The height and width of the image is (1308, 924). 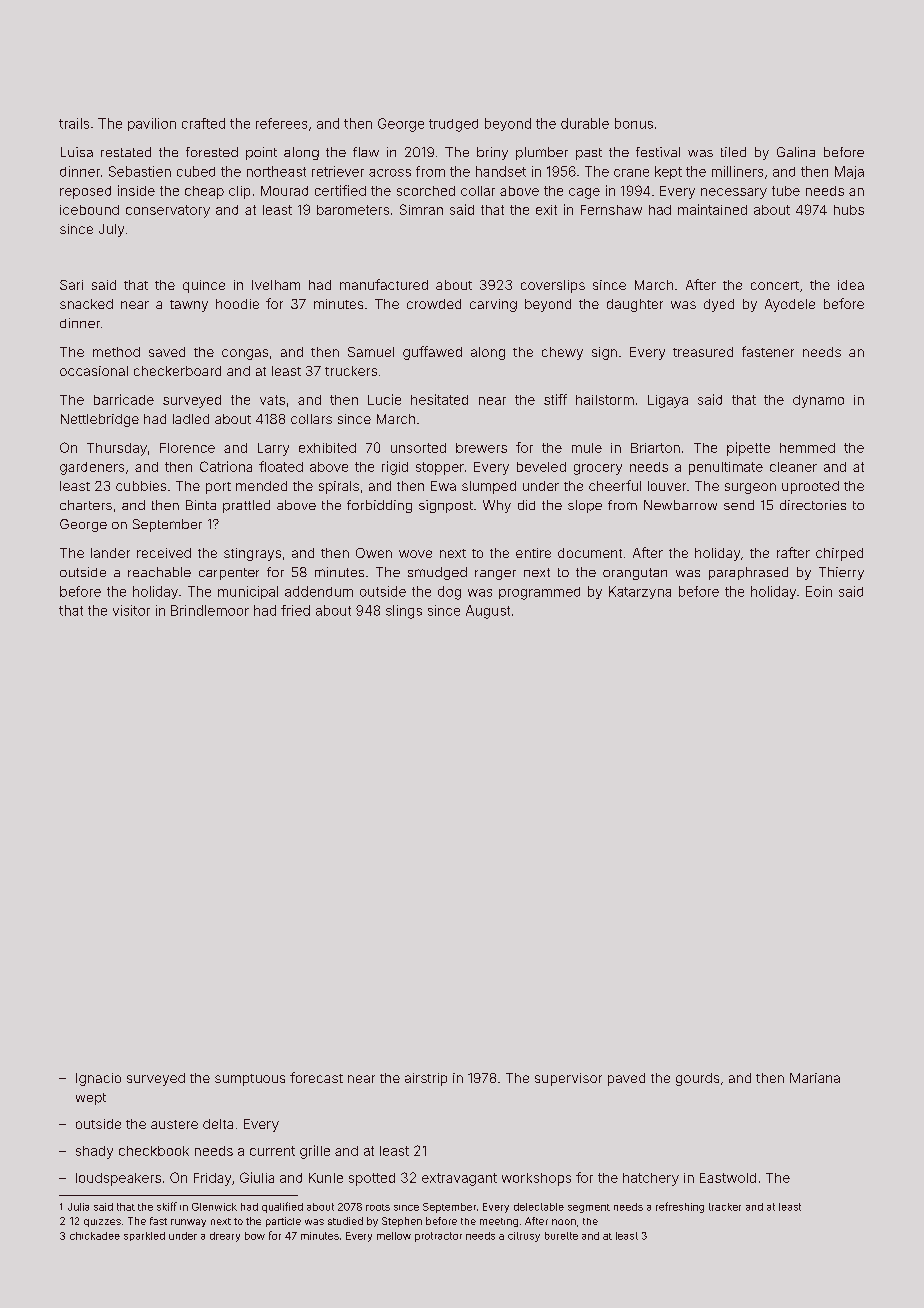 What do you see at coordinates (210, 610) in the image?
I see `Brindlemoor` at bounding box center [210, 610].
